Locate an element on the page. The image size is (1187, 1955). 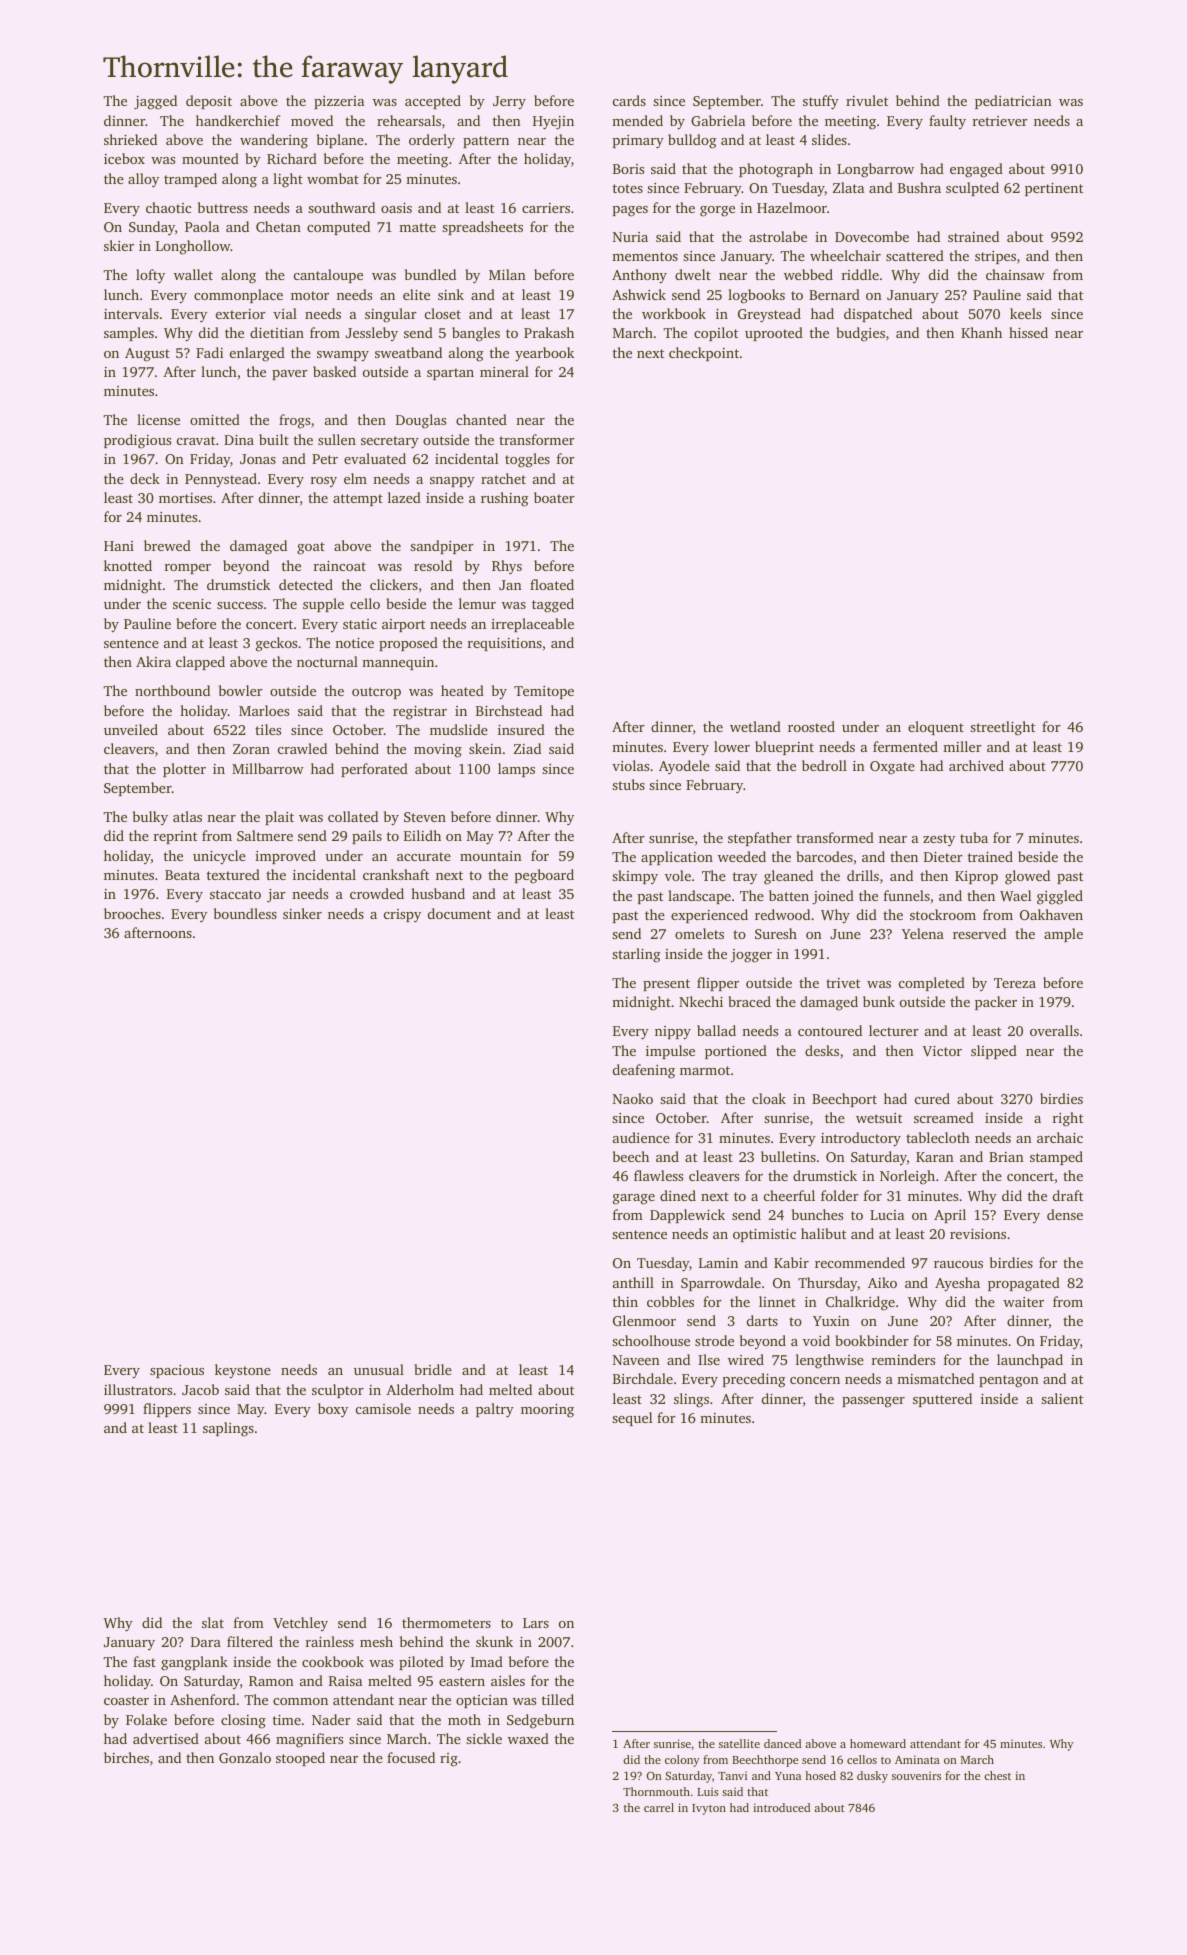
jagged is located at coordinates (155, 102).
